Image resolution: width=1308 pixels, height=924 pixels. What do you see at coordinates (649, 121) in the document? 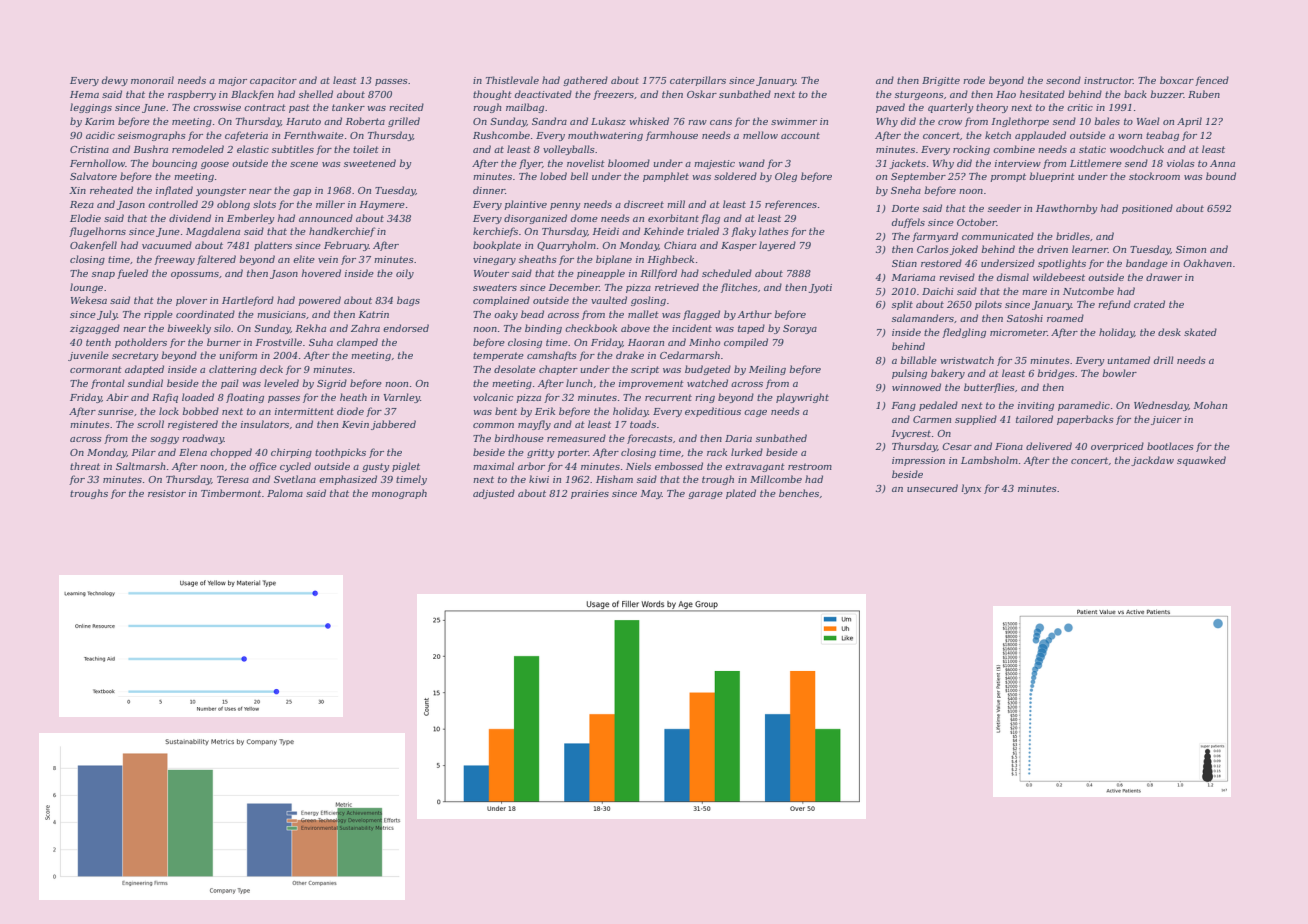
I see `whisked` at bounding box center [649, 121].
